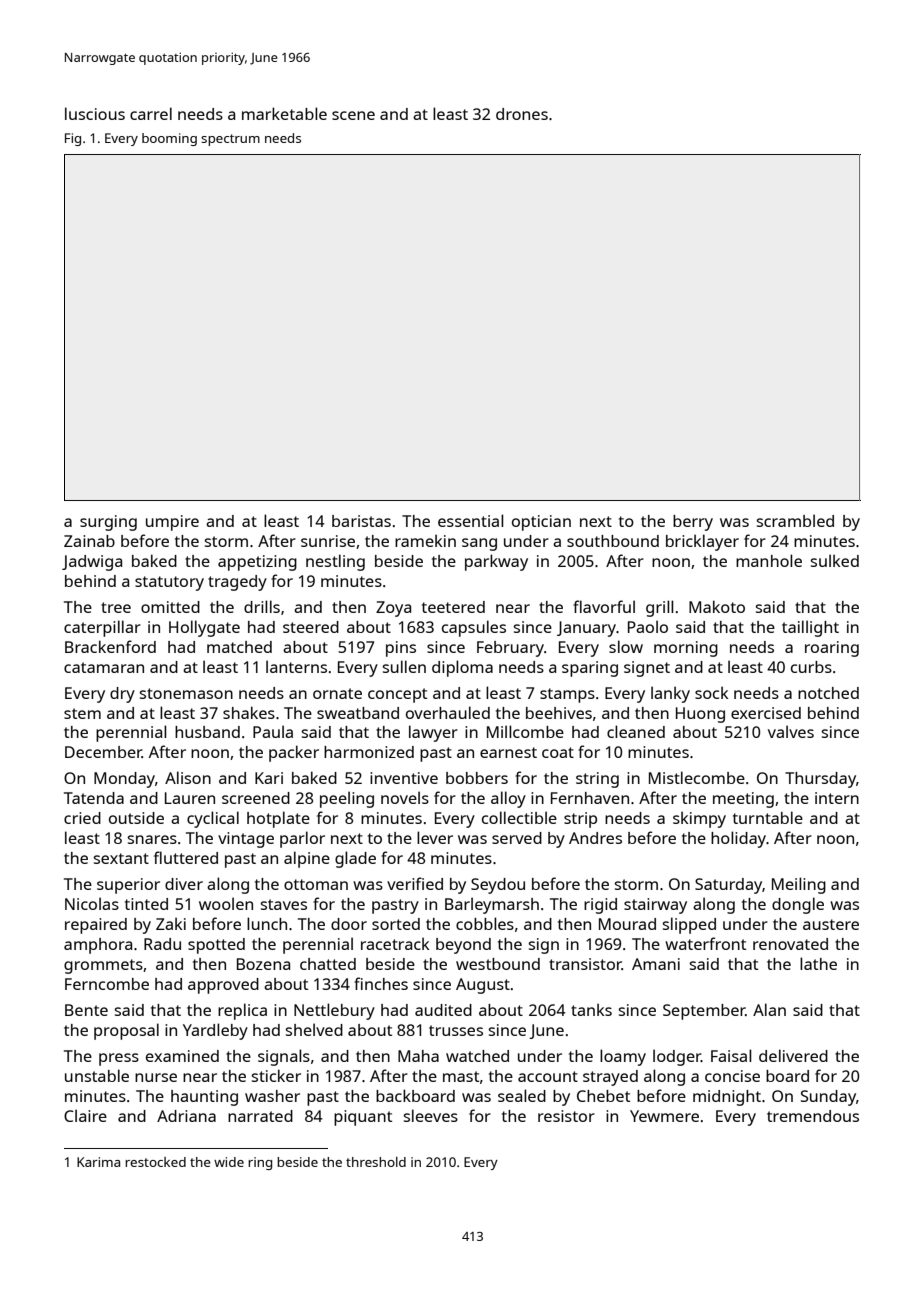  Describe the element at coordinates (103, 752) in the image. I see `December` at that location.
